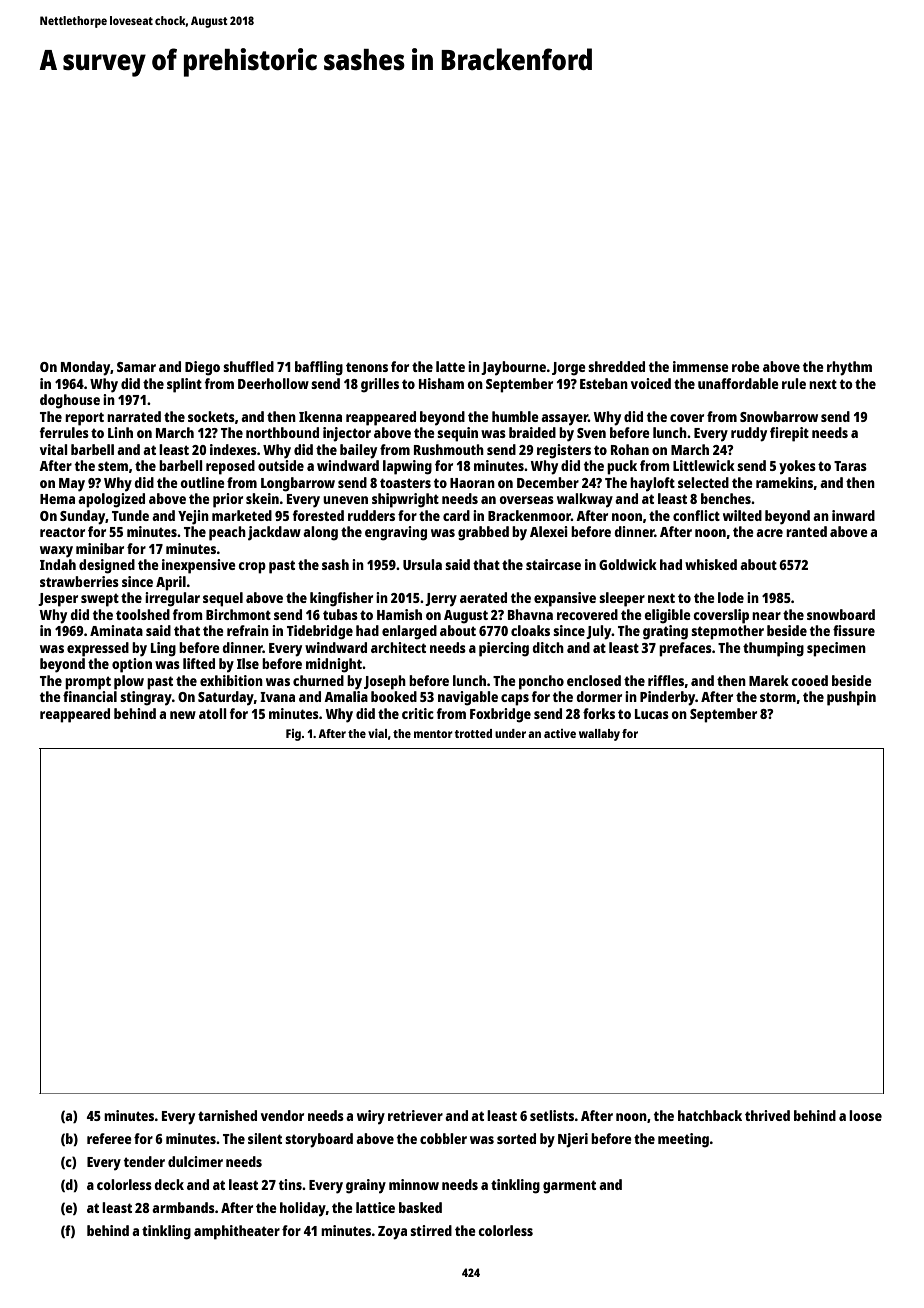 The height and width of the screenshot is (1308, 924). I want to click on tarnished, so click(227, 1115).
